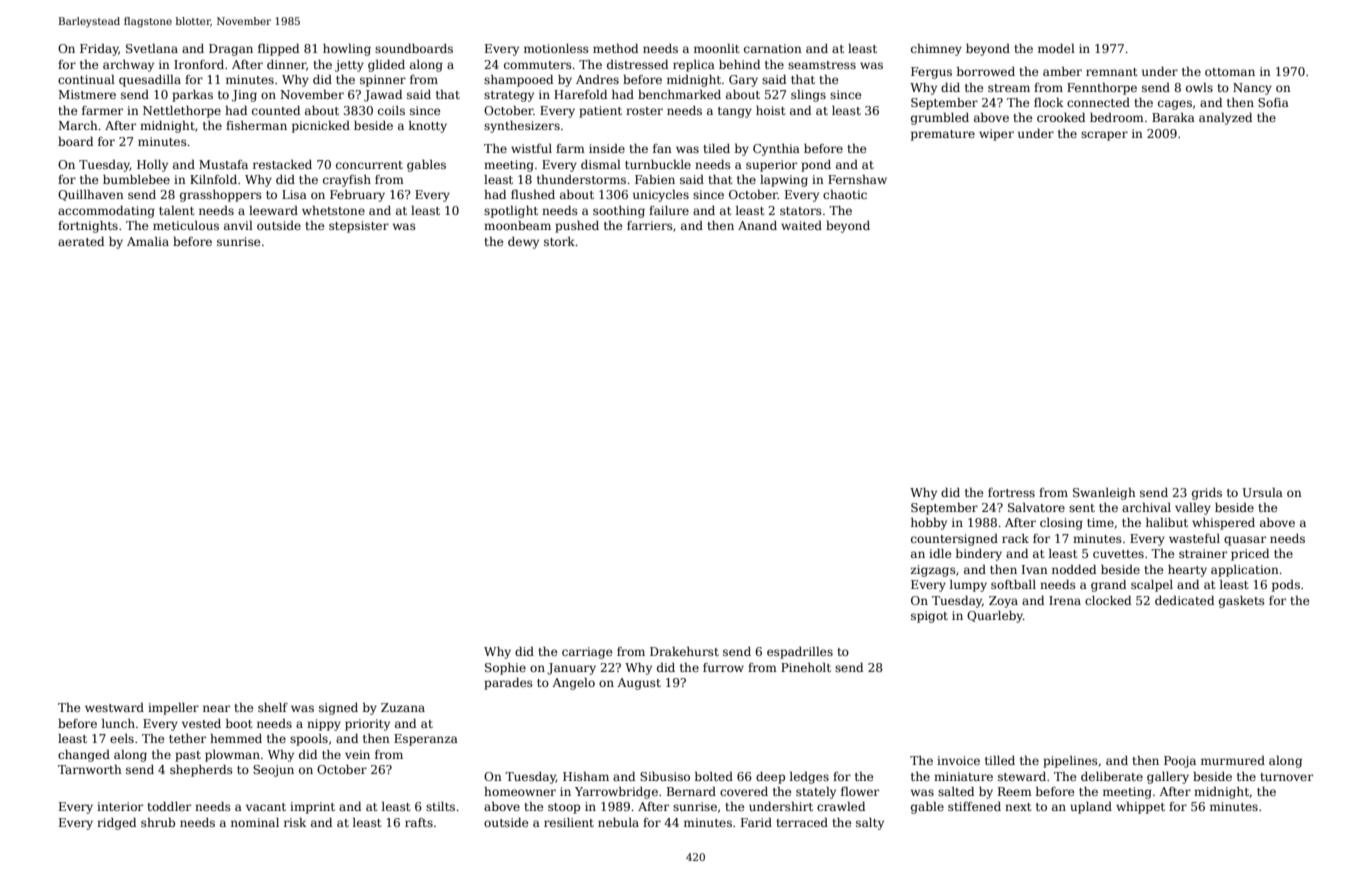  Describe the element at coordinates (91, 195) in the document. I see `Quillhaven` at that location.
